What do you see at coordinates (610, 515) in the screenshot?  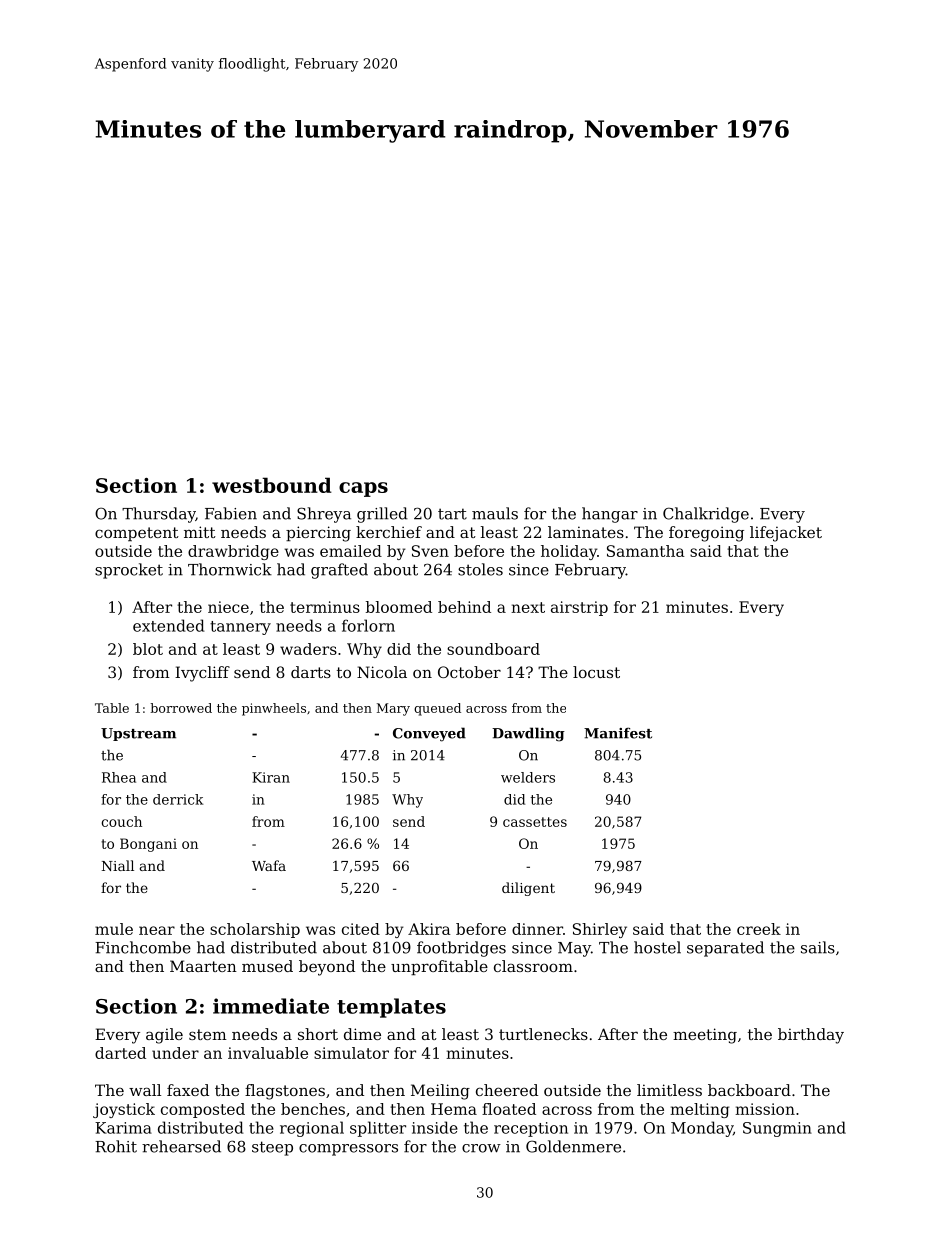 I see `hangar` at bounding box center [610, 515].
